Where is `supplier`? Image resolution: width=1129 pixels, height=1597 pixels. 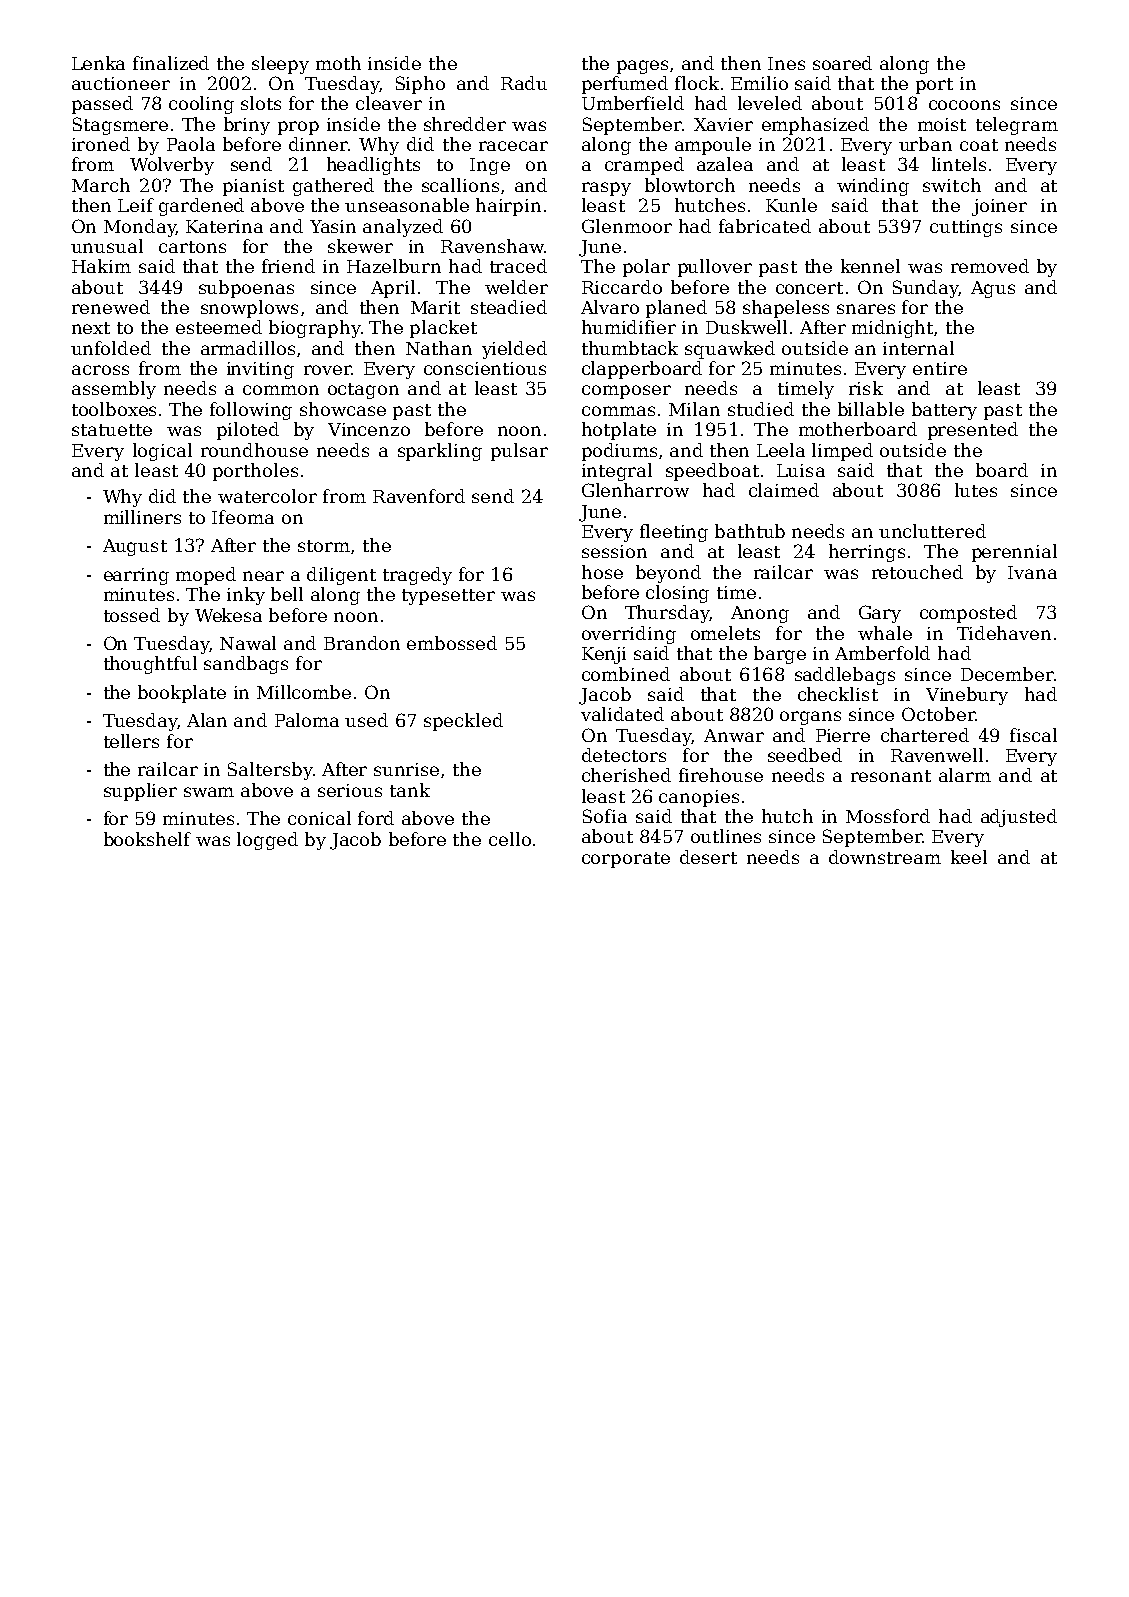 supplier is located at coordinates (140, 792).
